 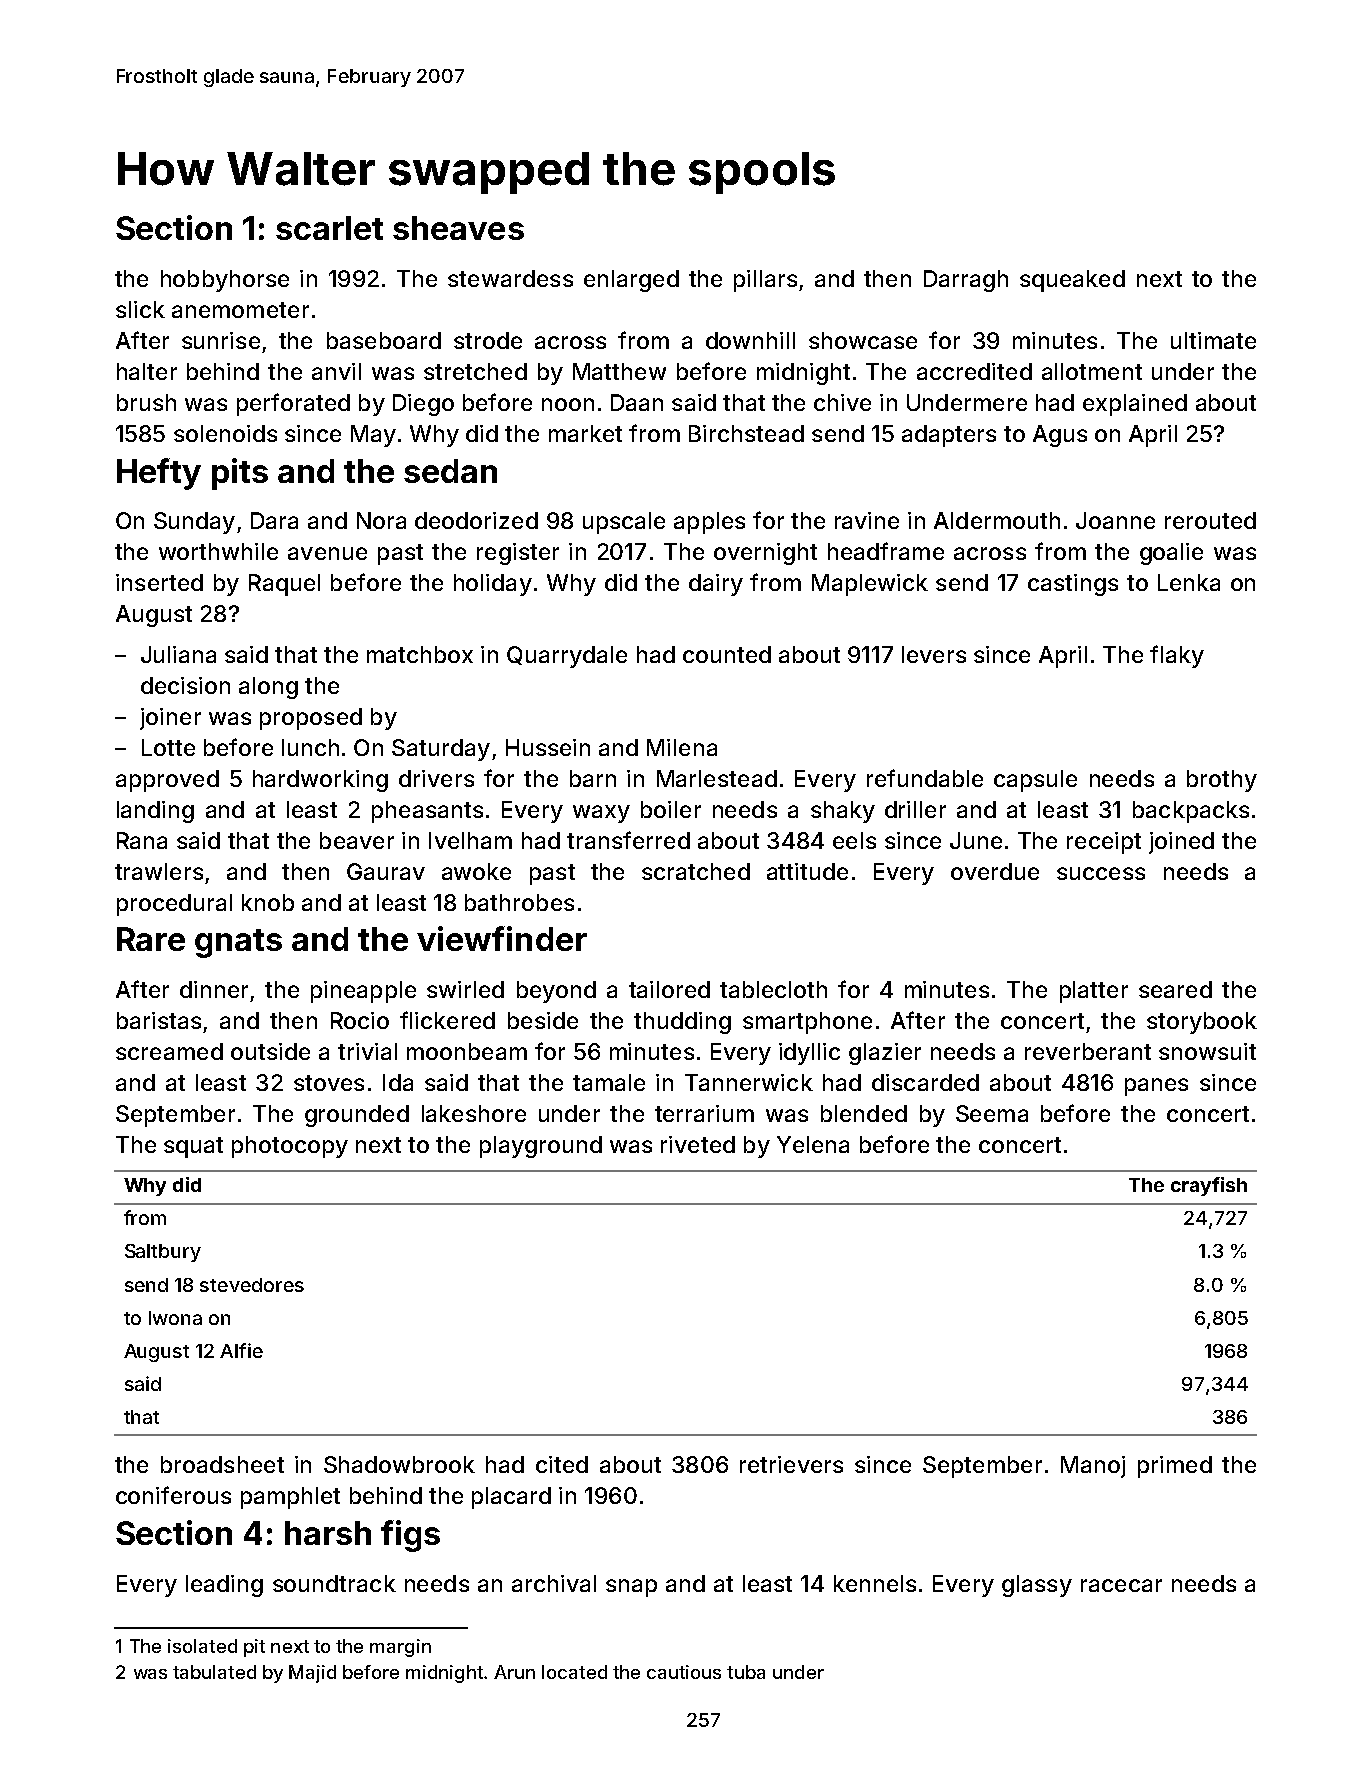 I want to click on halter, so click(x=147, y=371).
